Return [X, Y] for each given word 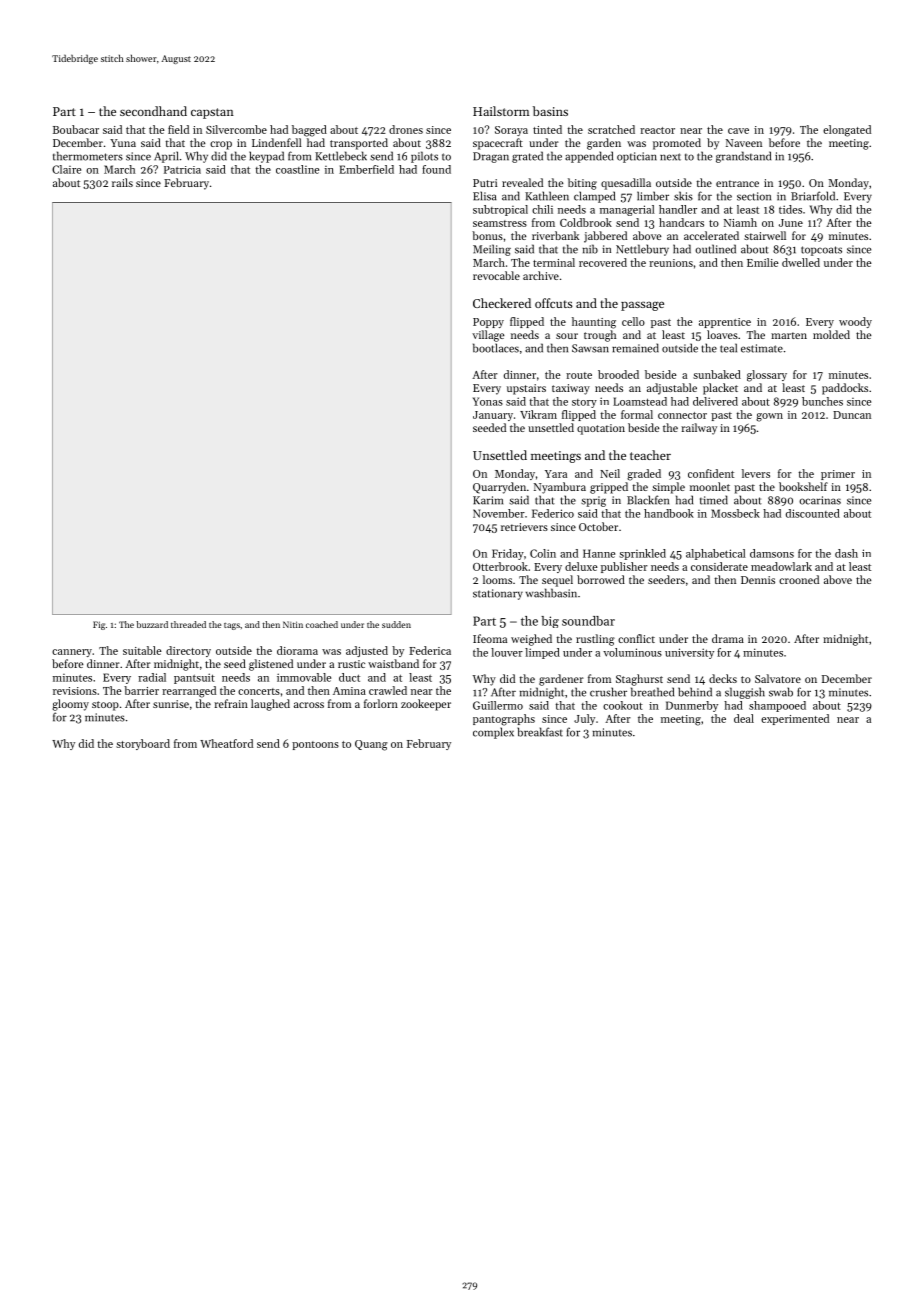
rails [122, 182]
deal [744, 718]
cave [738, 131]
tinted [547, 129]
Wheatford [226, 743]
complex [493, 733]
